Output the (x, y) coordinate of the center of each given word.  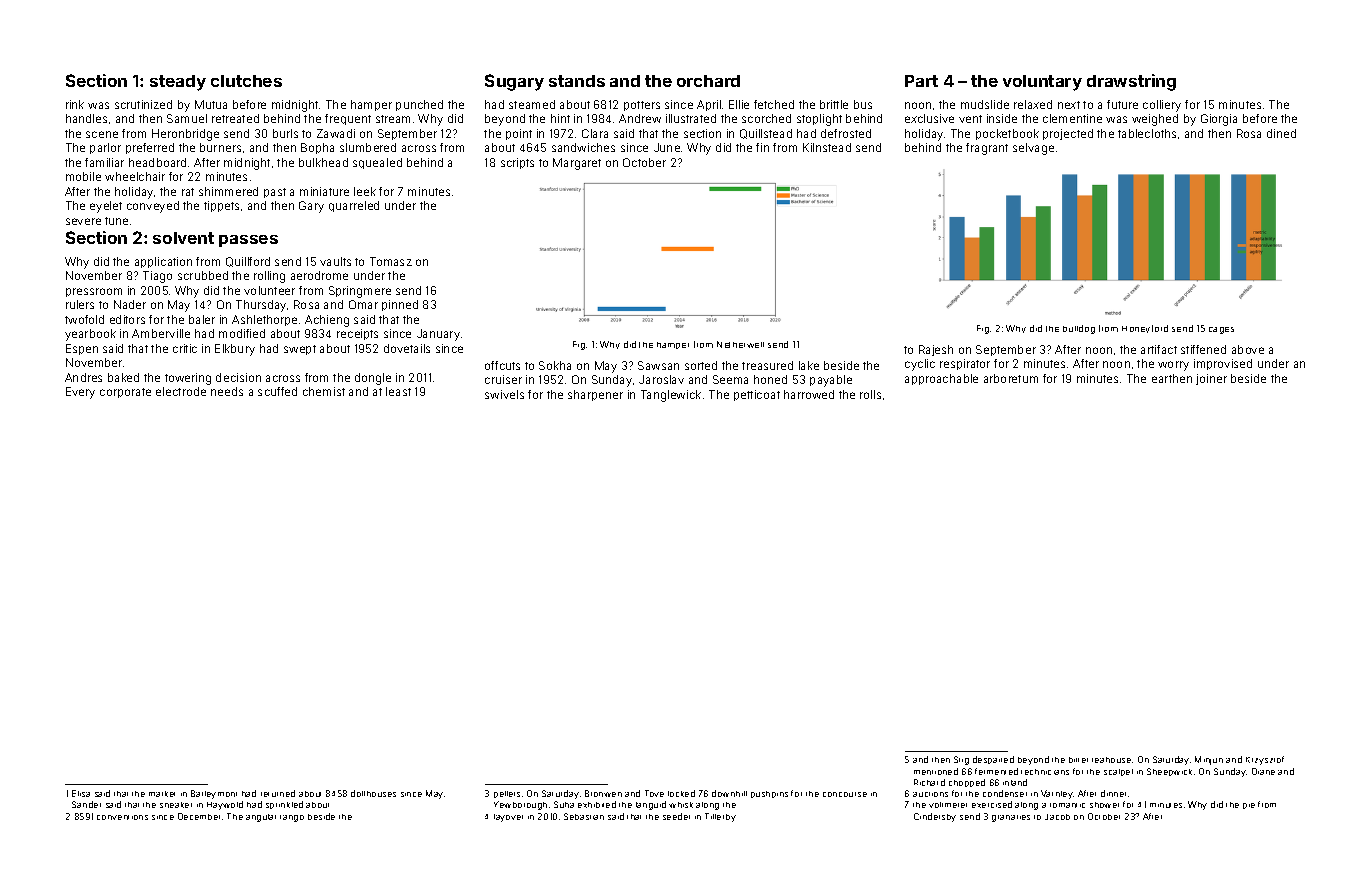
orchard (708, 81)
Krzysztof (1265, 760)
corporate (125, 393)
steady (178, 83)
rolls (870, 394)
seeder (676, 816)
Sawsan (658, 365)
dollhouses (373, 793)
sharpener (595, 395)
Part (921, 81)
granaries (1011, 818)
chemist (324, 391)
